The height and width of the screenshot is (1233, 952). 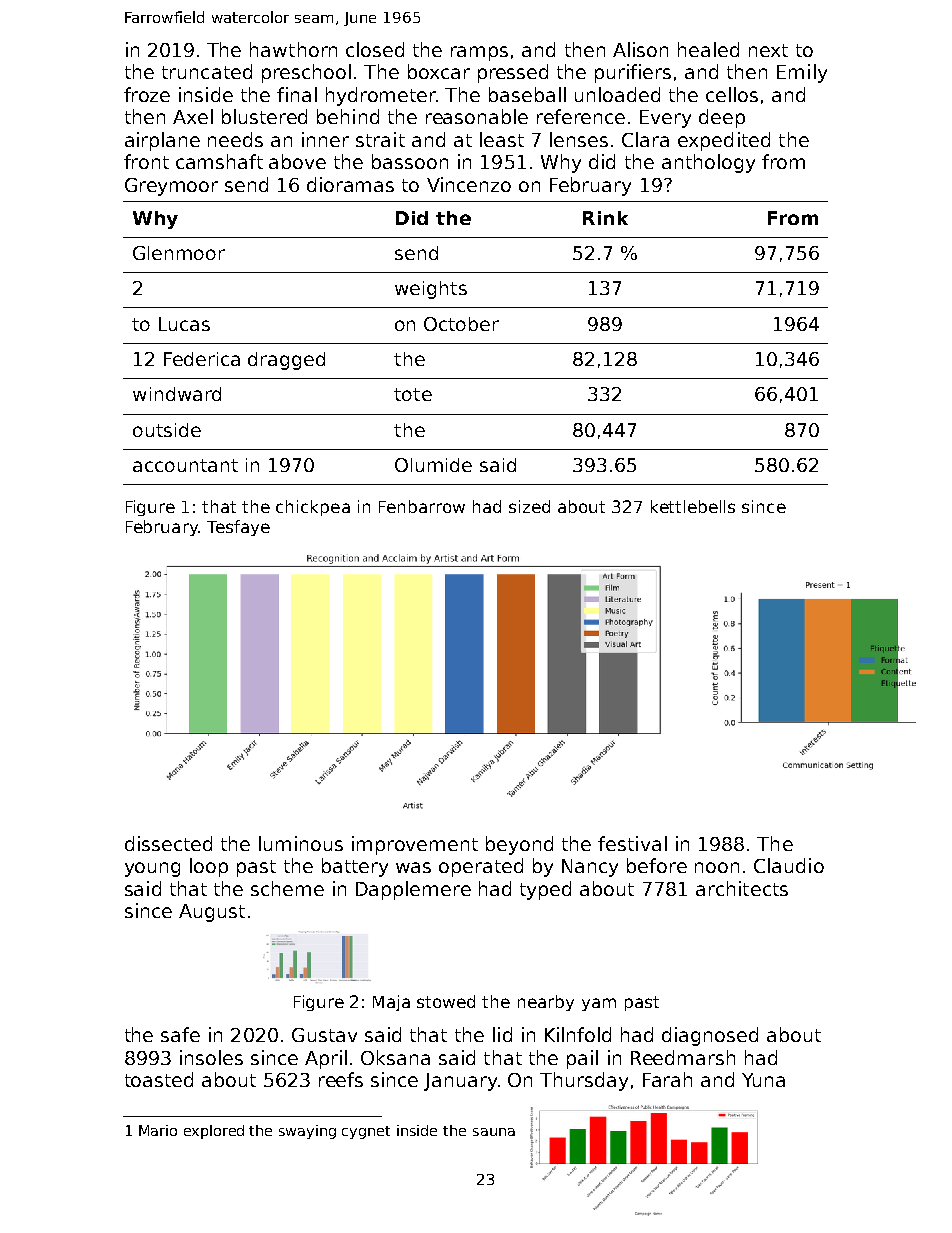 What do you see at coordinates (391, 1003) in the screenshot?
I see `Maja` at bounding box center [391, 1003].
